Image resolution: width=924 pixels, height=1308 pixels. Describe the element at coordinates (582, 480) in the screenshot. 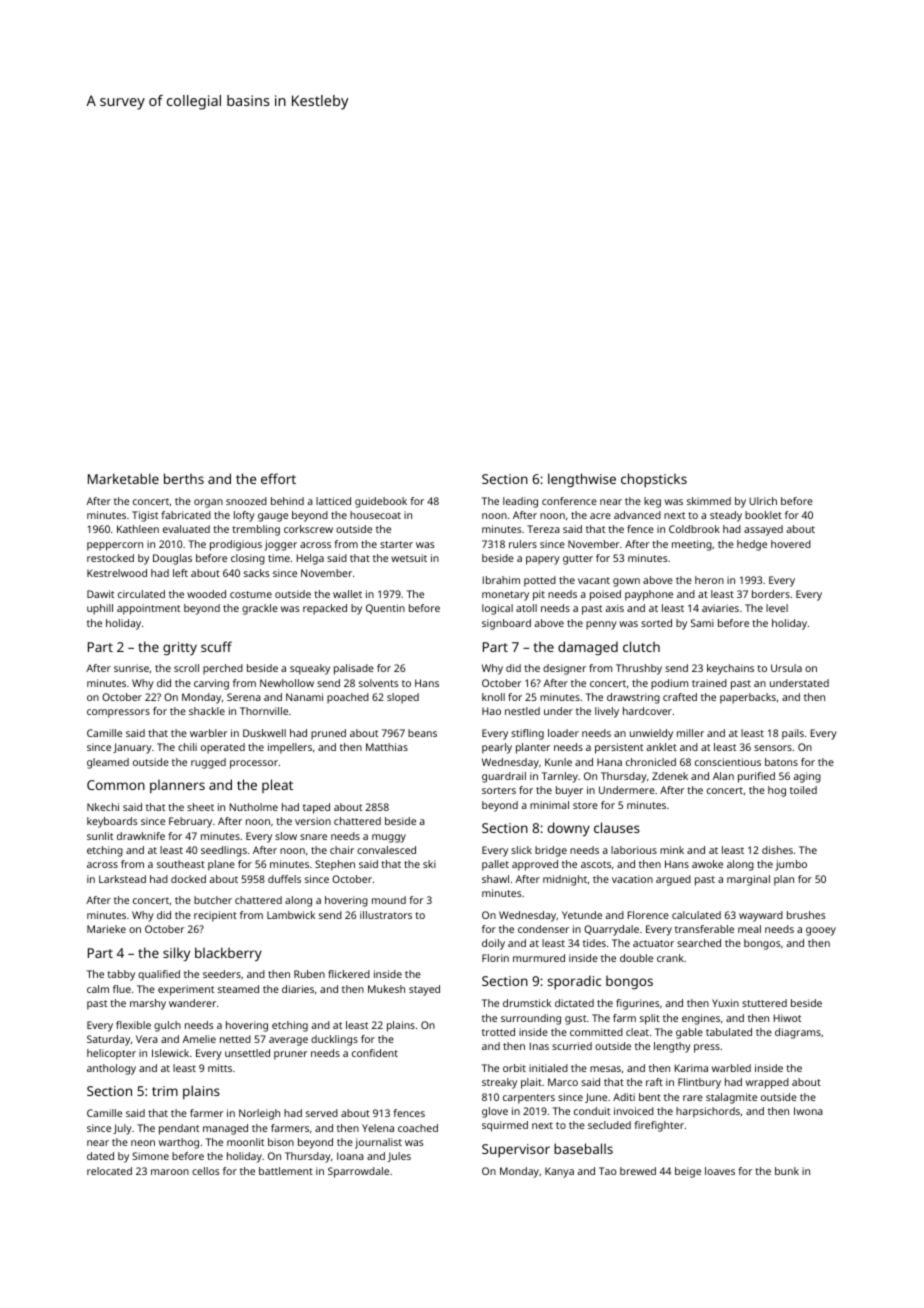

I see `lengthwise` at that location.
